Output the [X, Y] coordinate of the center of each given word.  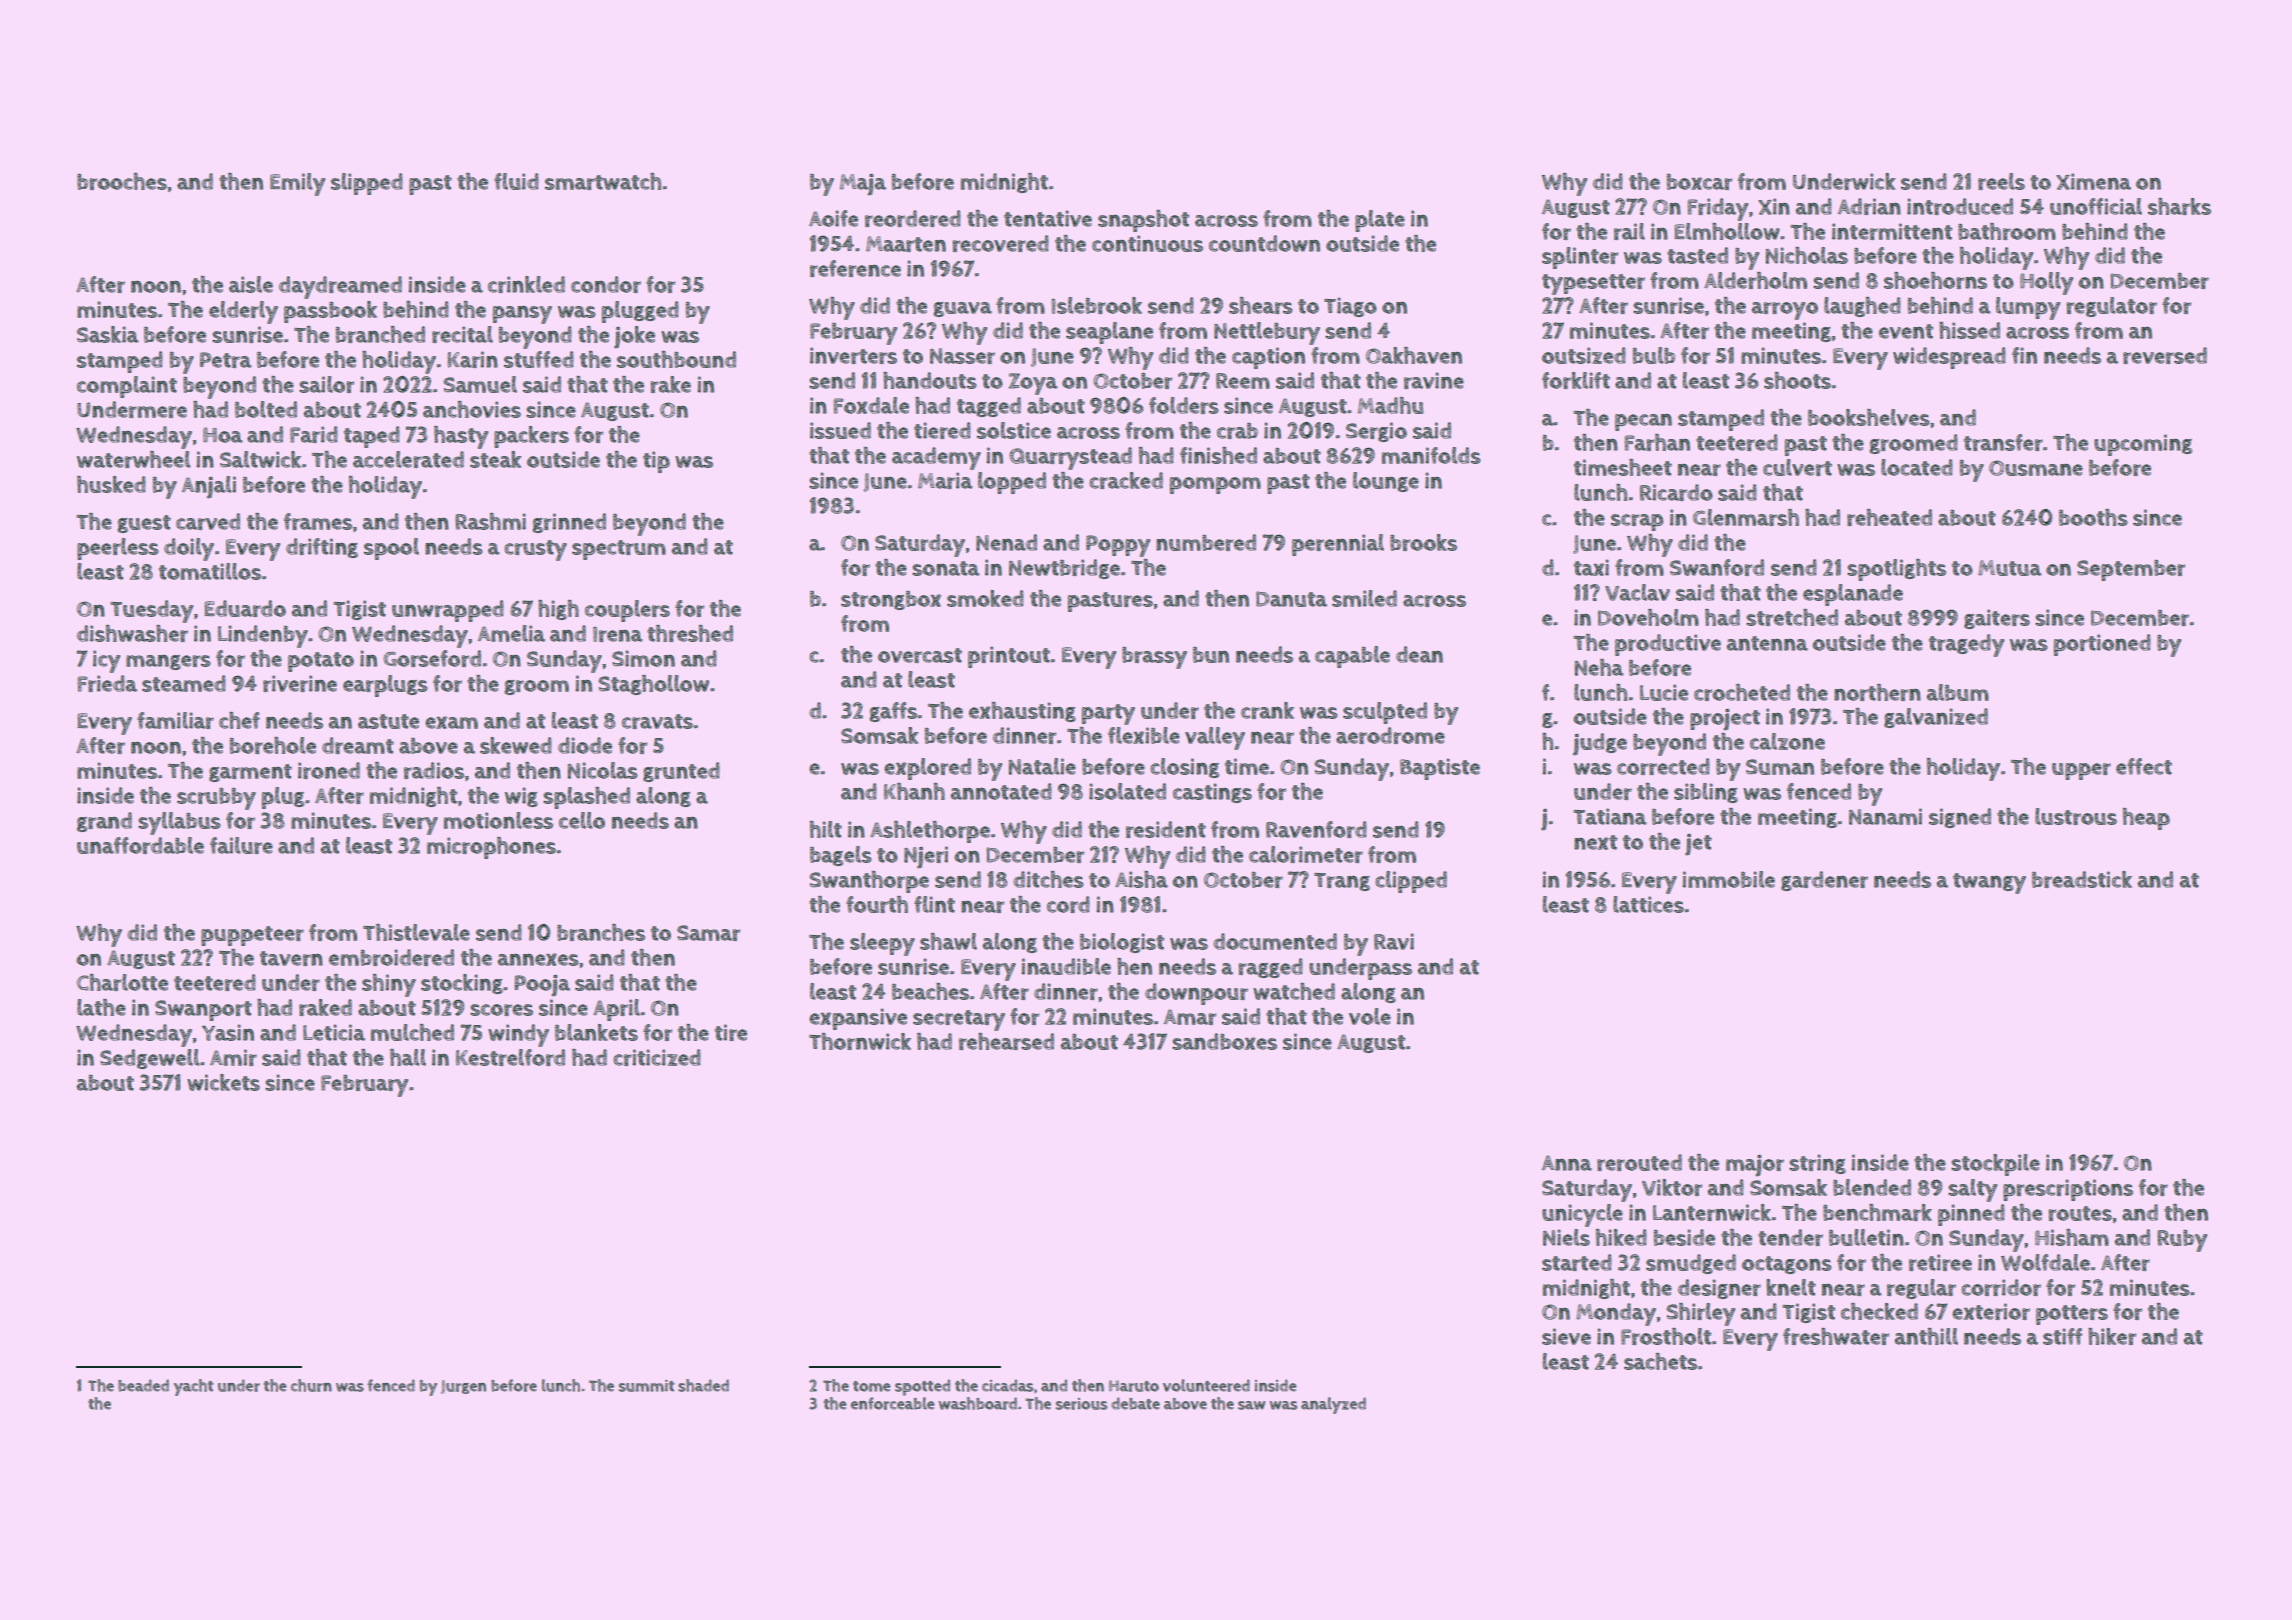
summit [647, 1386]
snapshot [1143, 221]
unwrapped [448, 611]
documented [1275, 941]
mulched [412, 1032]
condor [606, 284]
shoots [1797, 380]
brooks [1423, 542]
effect [2144, 766]
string [1817, 1164]
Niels [1566, 1237]
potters [2072, 1315]
